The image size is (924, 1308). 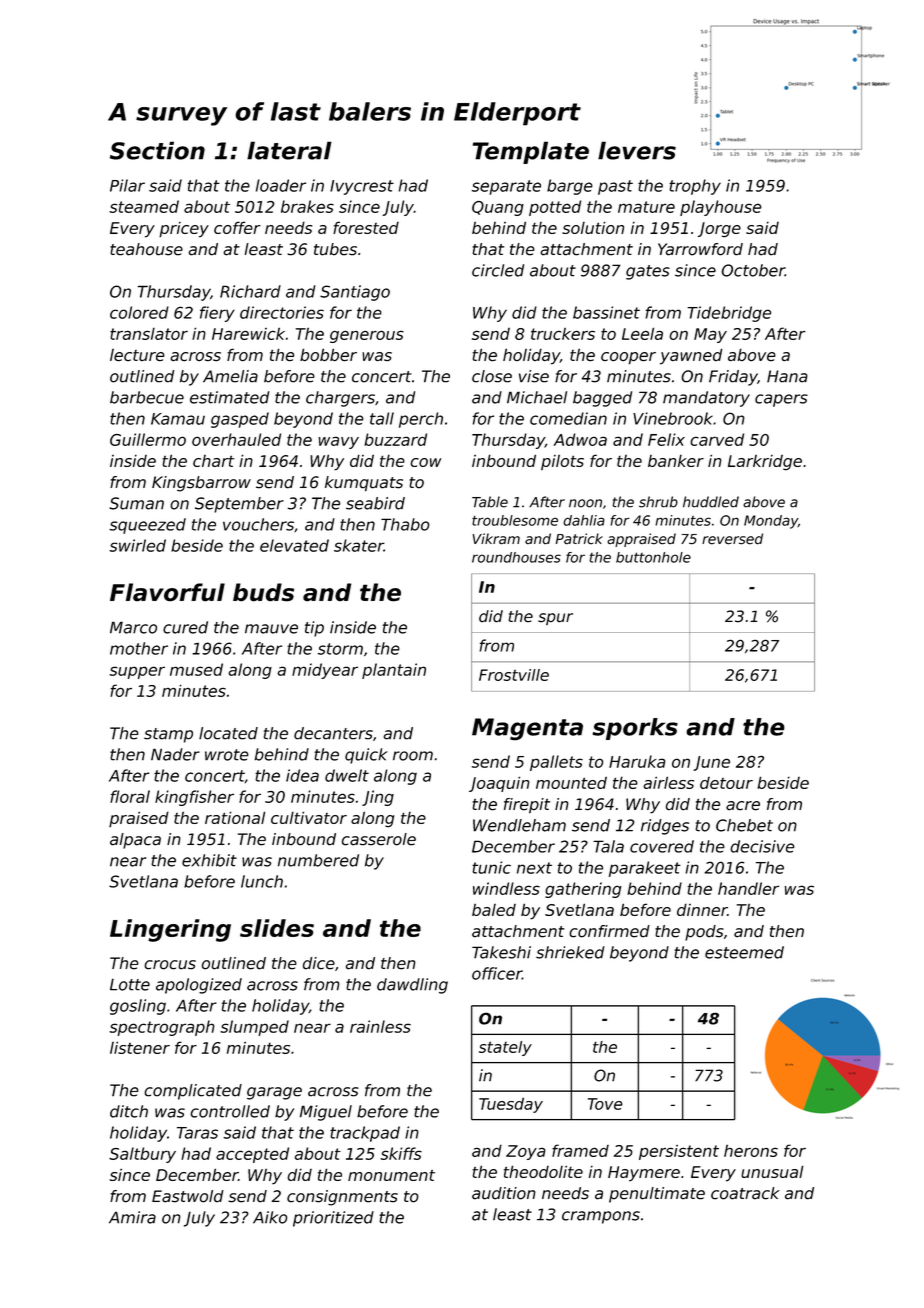 I want to click on levers, so click(x=637, y=150).
